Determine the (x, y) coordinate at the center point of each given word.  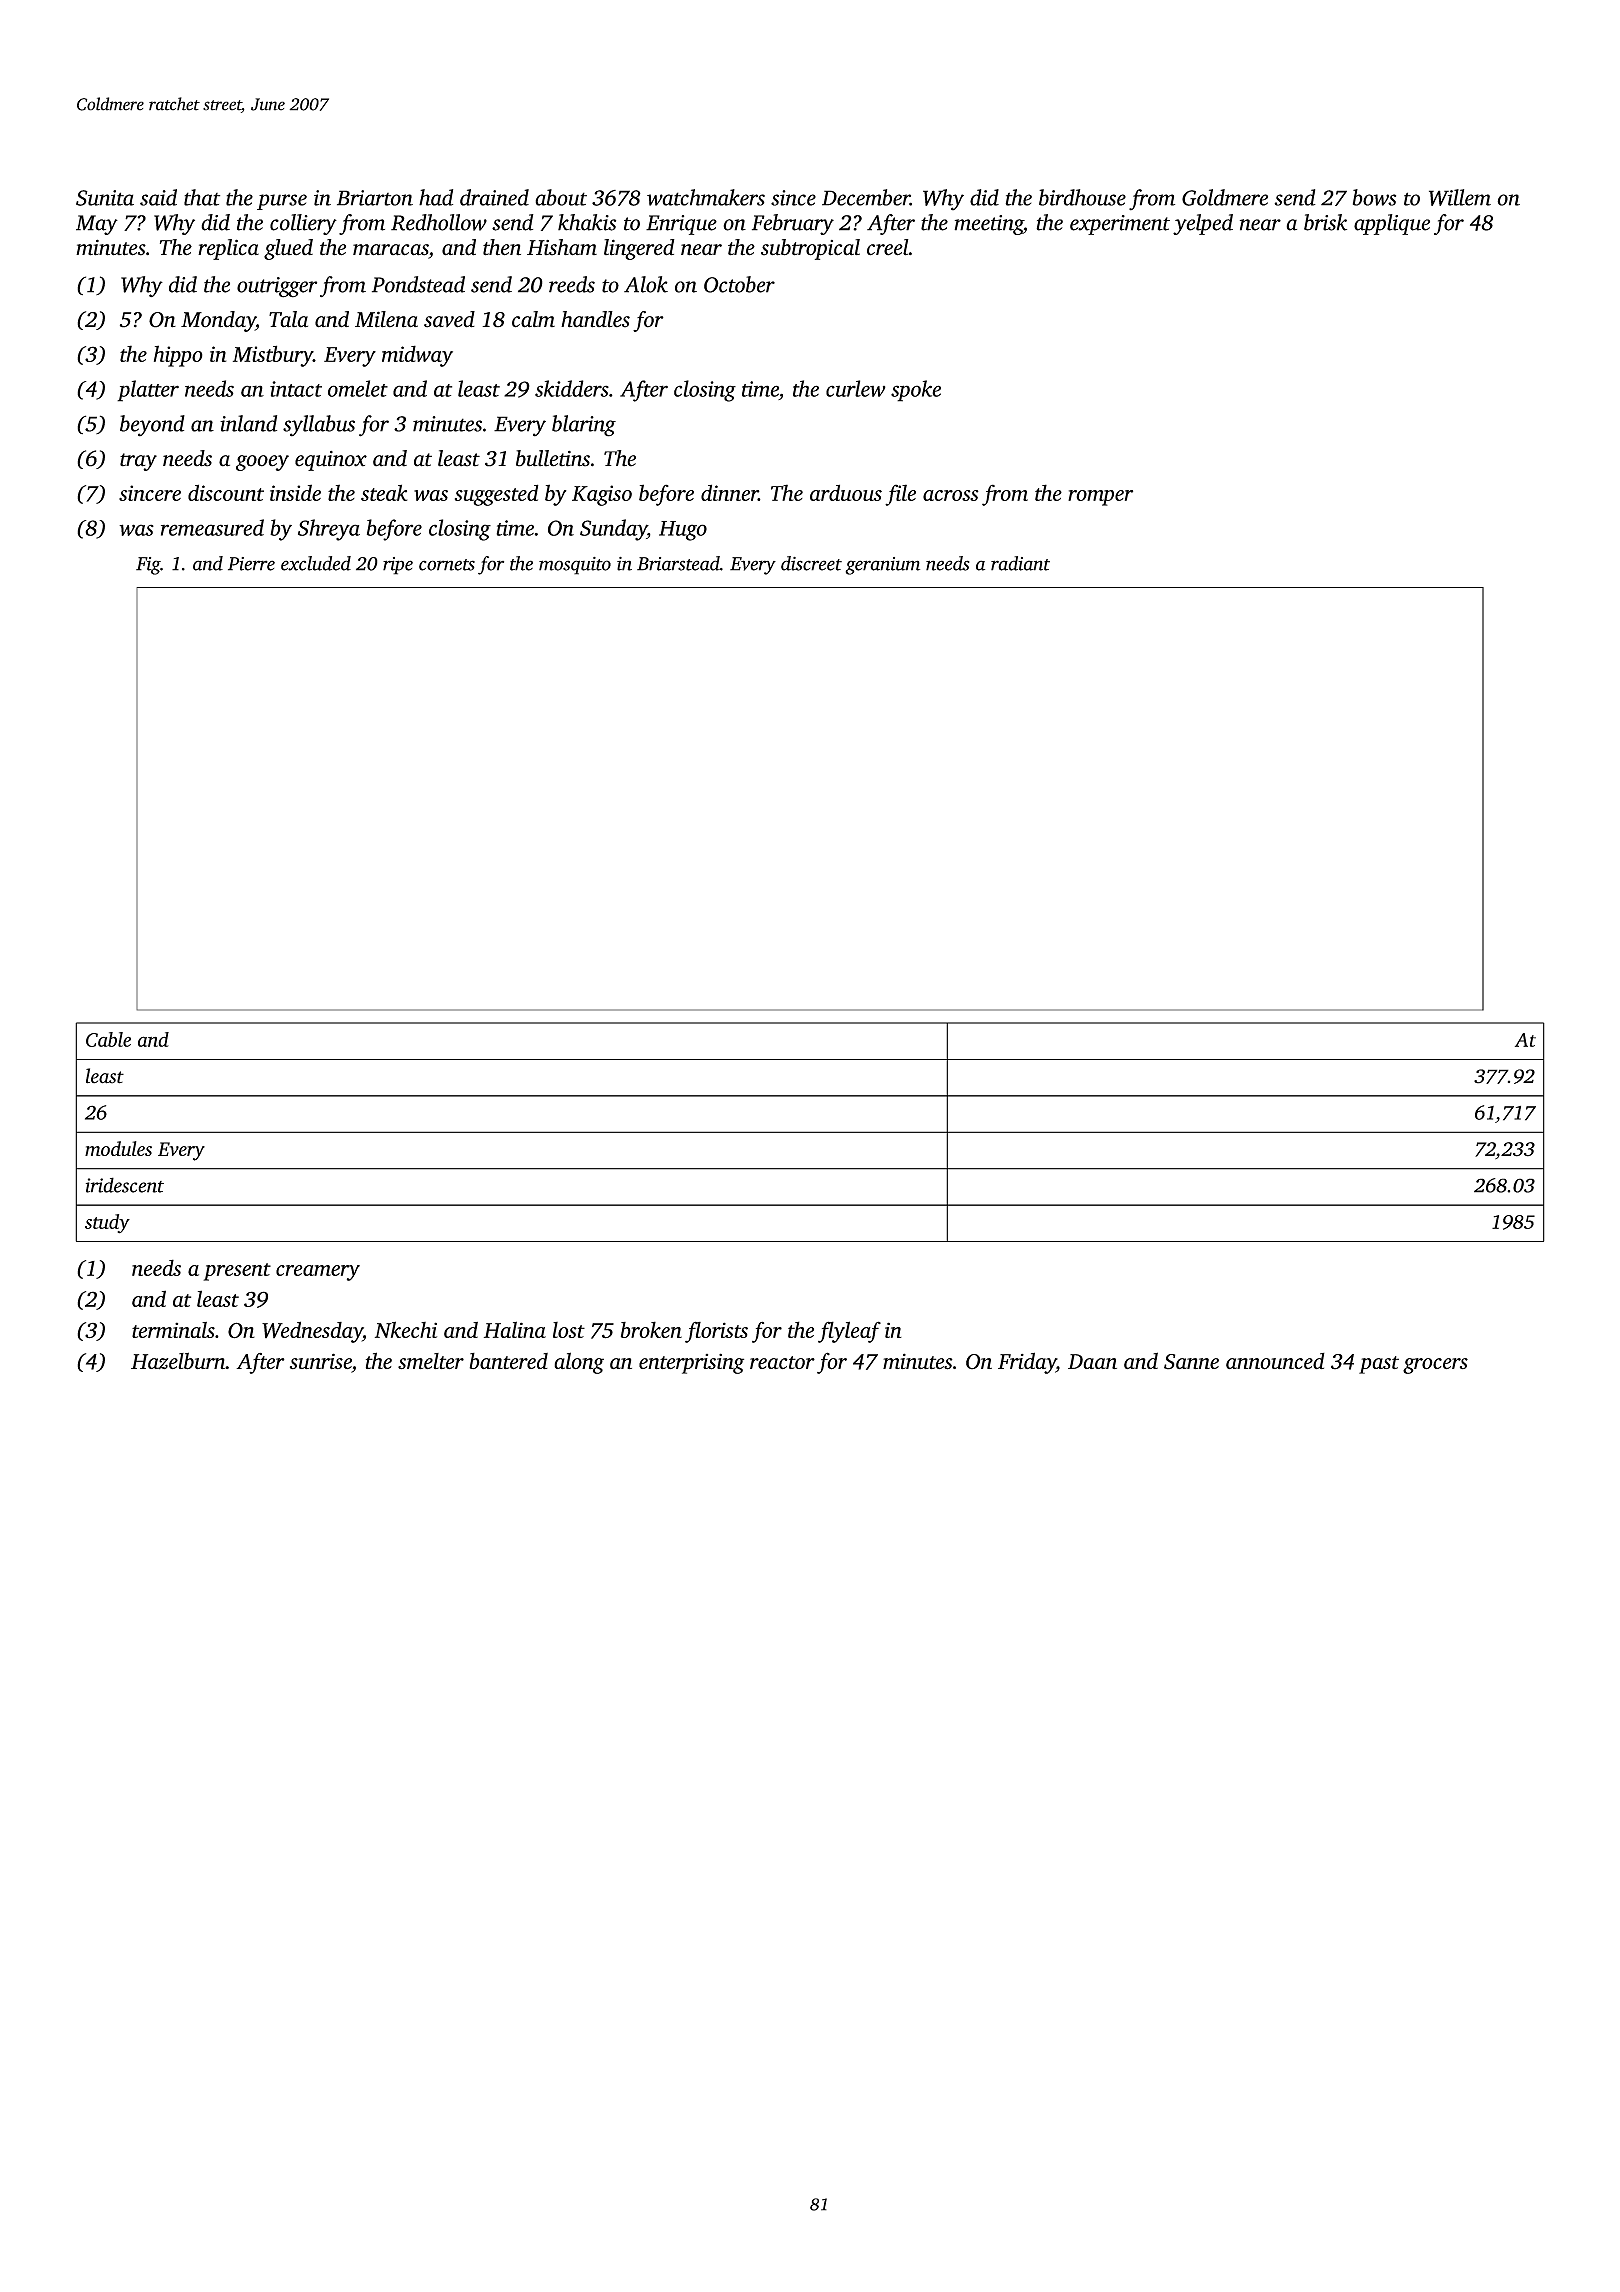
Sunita (105, 198)
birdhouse (1082, 197)
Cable (108, 1039)
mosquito (575, 566)
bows (1374, 197)
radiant (1020, 563)
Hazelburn (178, 1361)
